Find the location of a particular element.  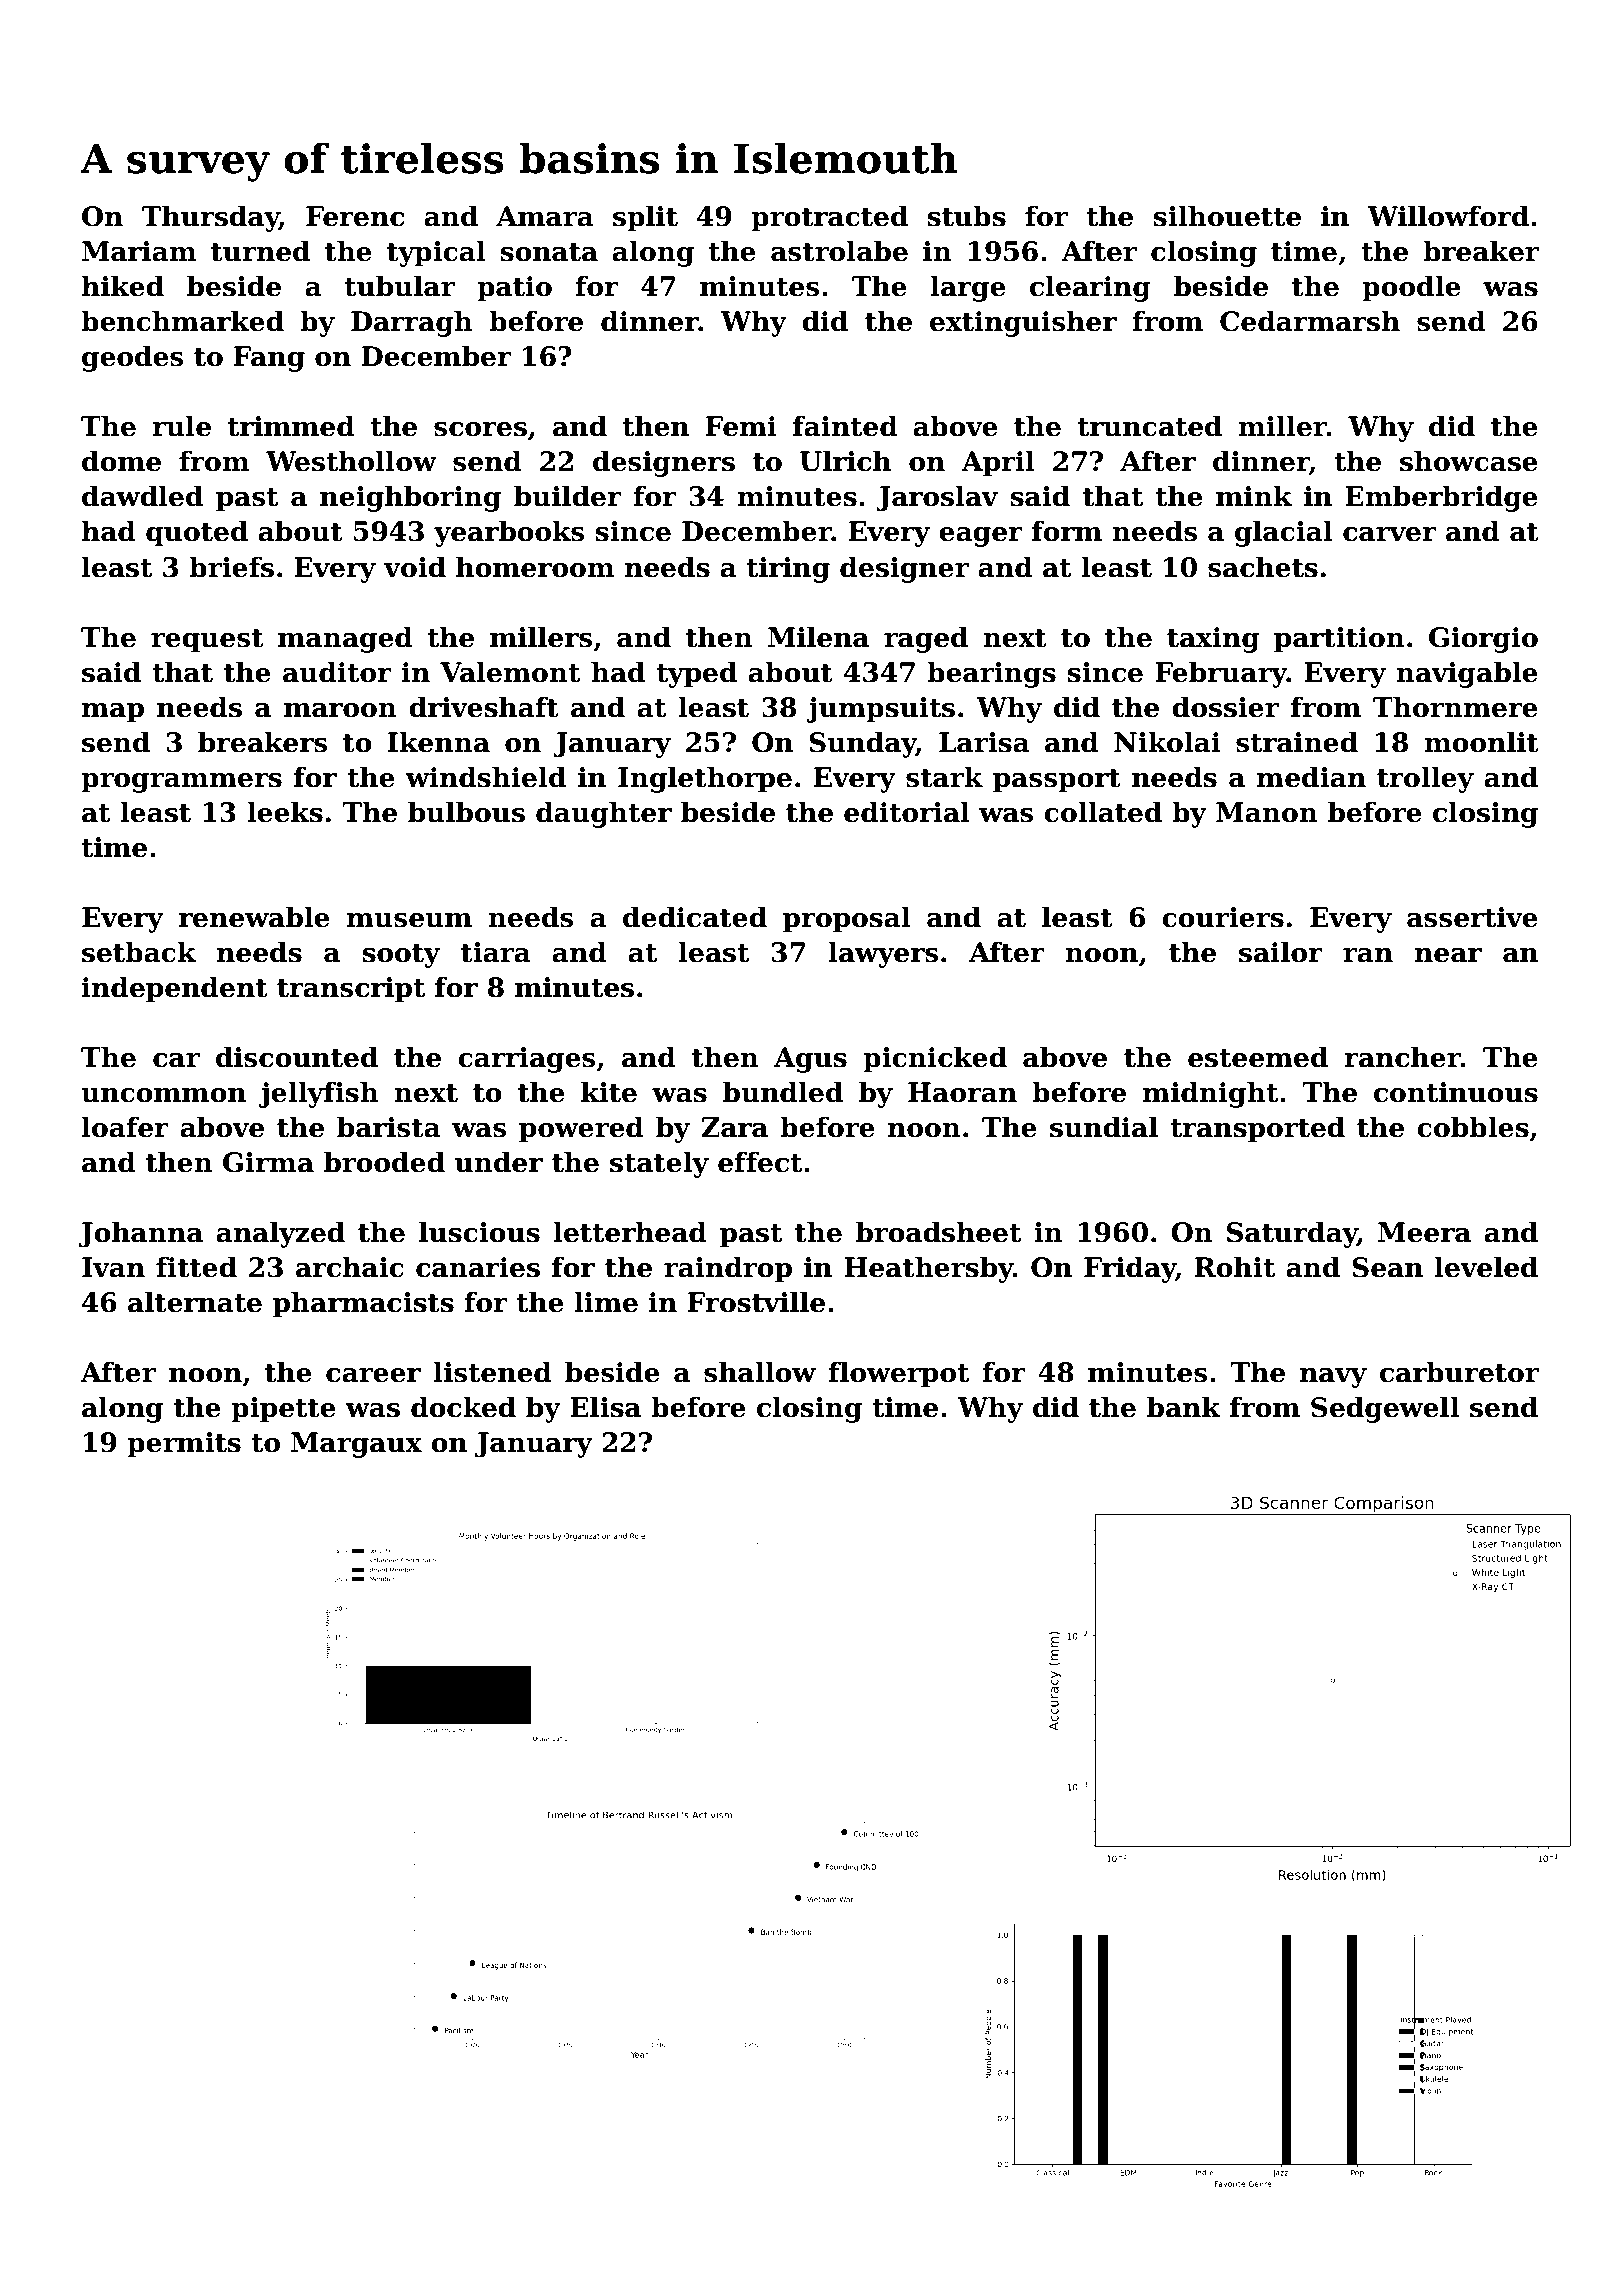

powered is located at coordinates (581, 1129).
